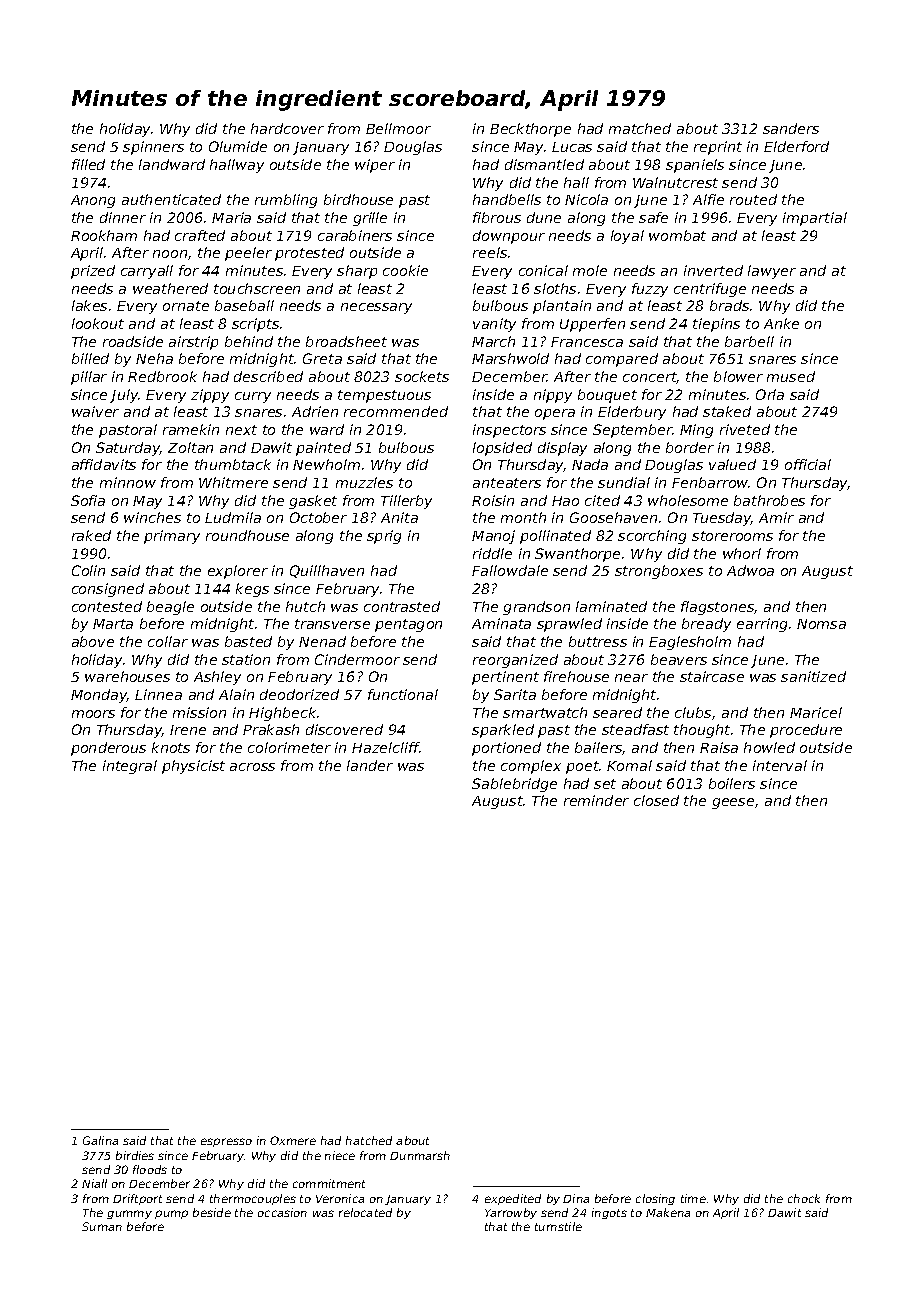 The width and height of the screenshot is (924, 1308). What do you see at coordinates (530, 130) in the screenshot?
I see `Beckthorpe` at bounding box center [530, 130].
